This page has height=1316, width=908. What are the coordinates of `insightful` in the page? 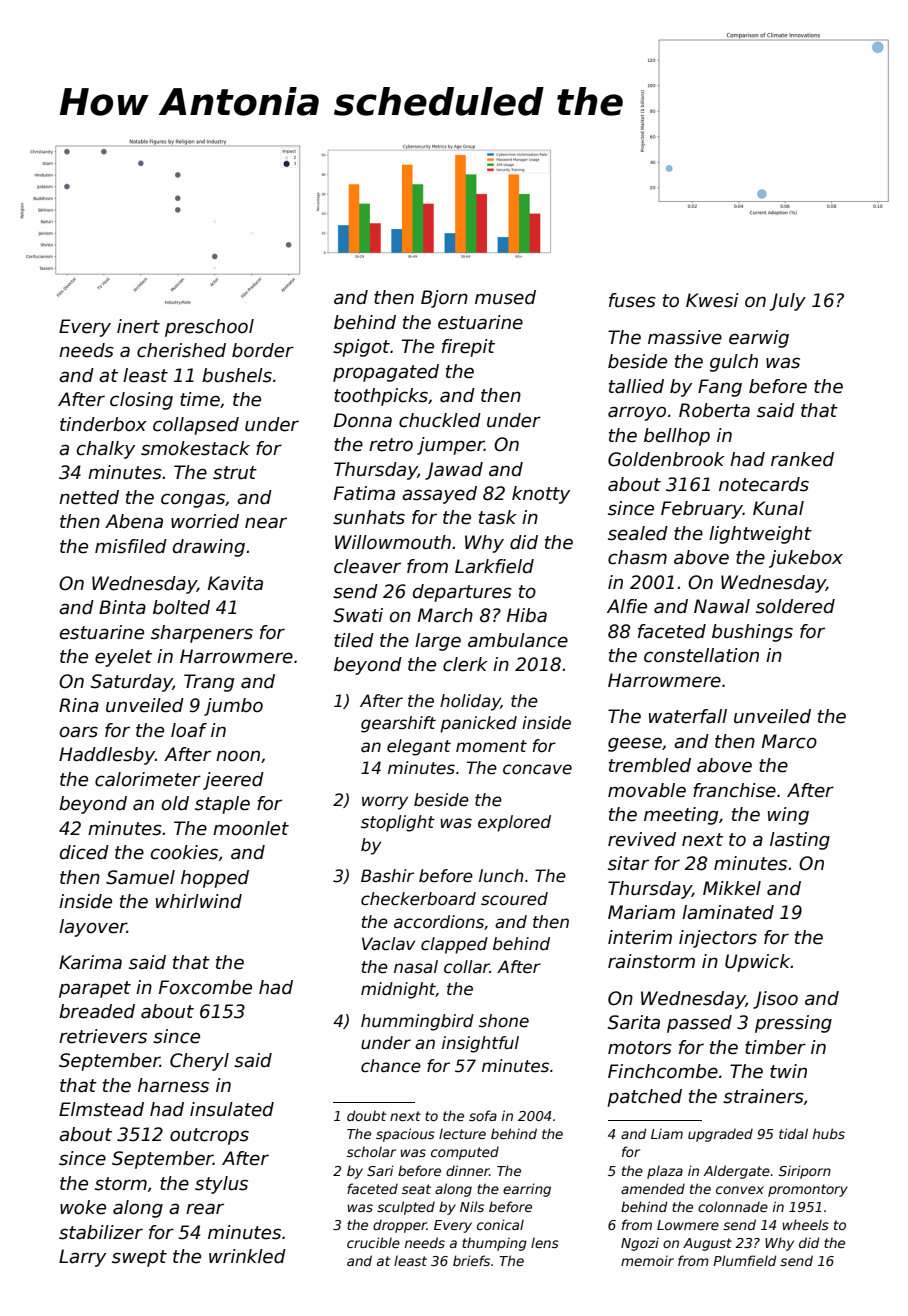 It's located at (480, 1044).
